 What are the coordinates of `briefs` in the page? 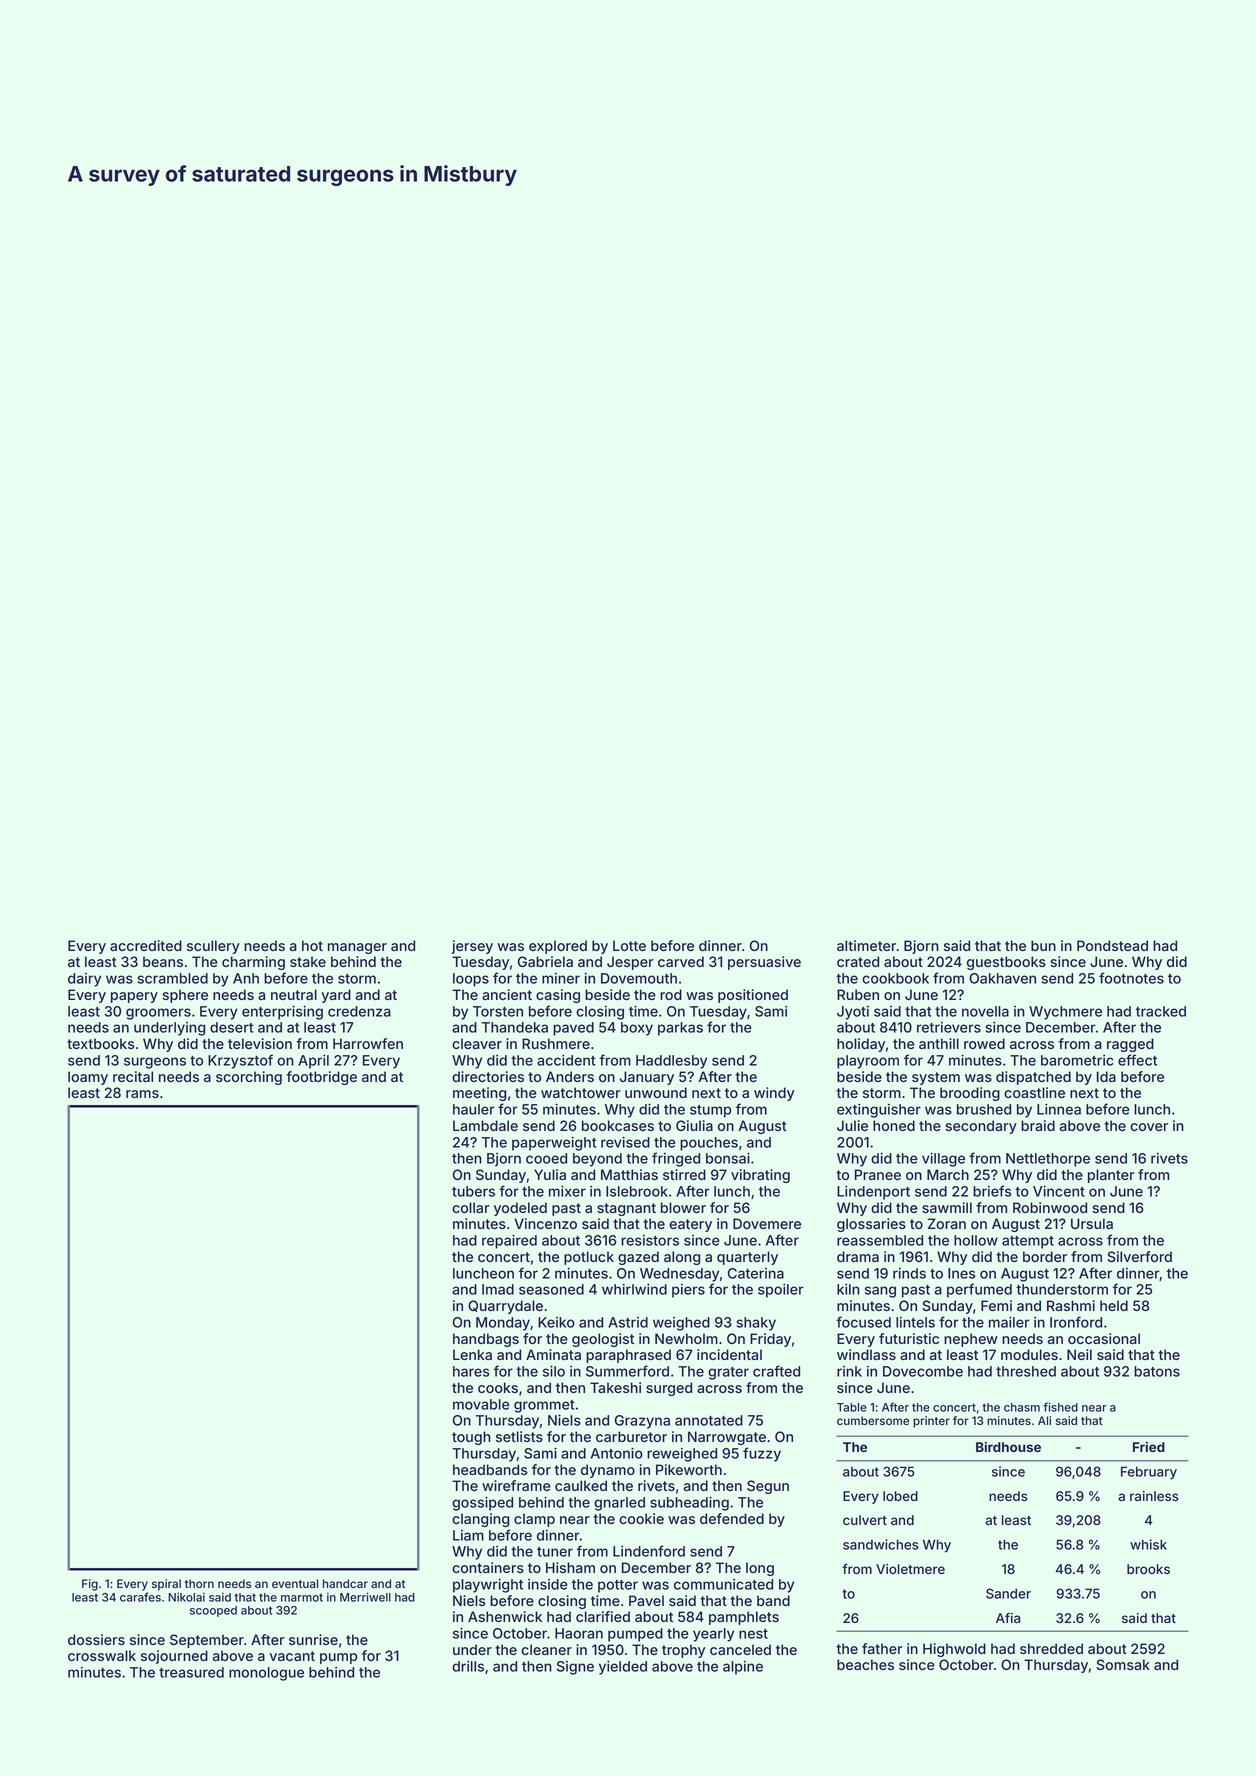 It's located at (992, 1191).
